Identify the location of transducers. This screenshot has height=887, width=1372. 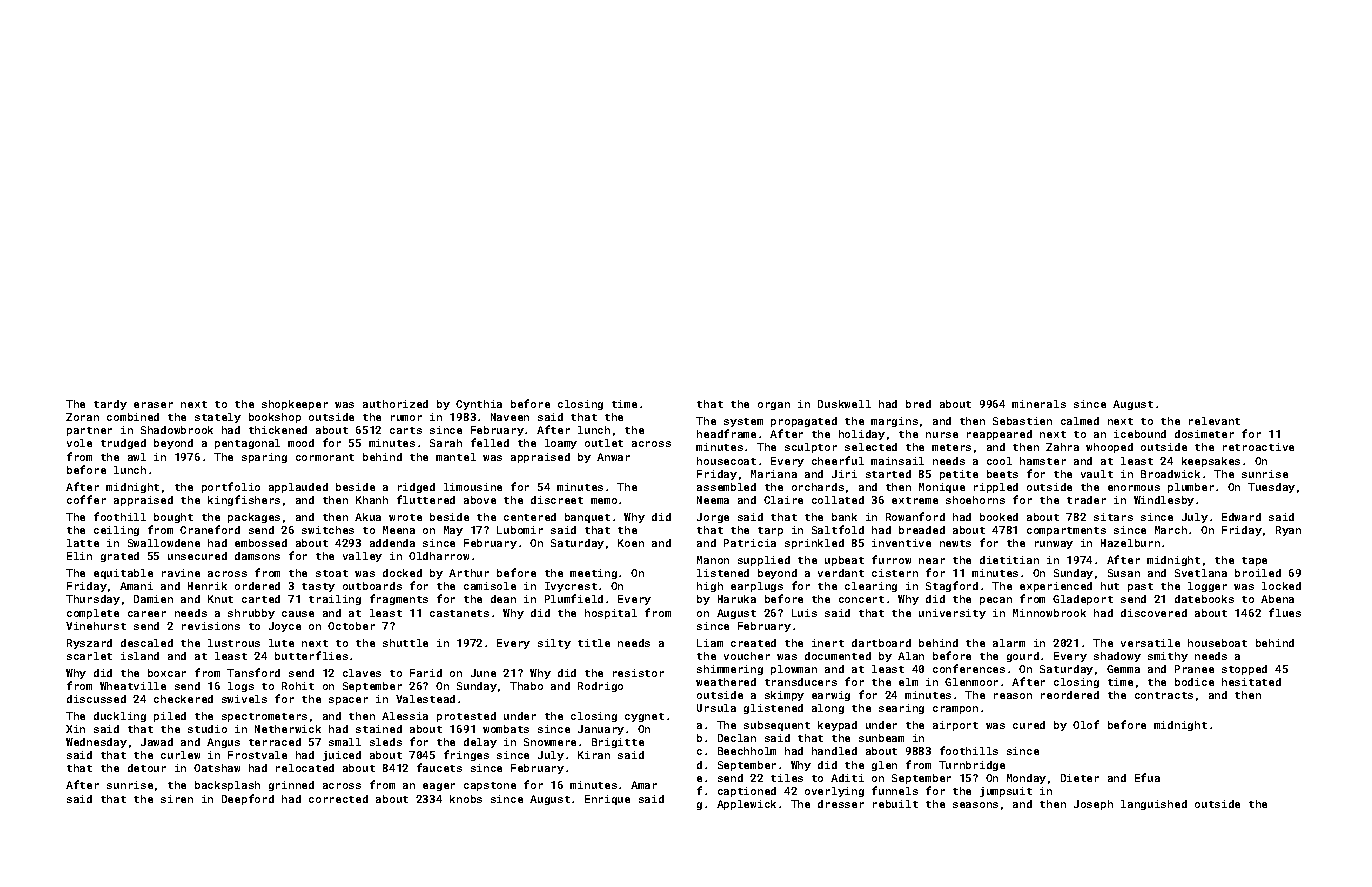
(801, 682).
